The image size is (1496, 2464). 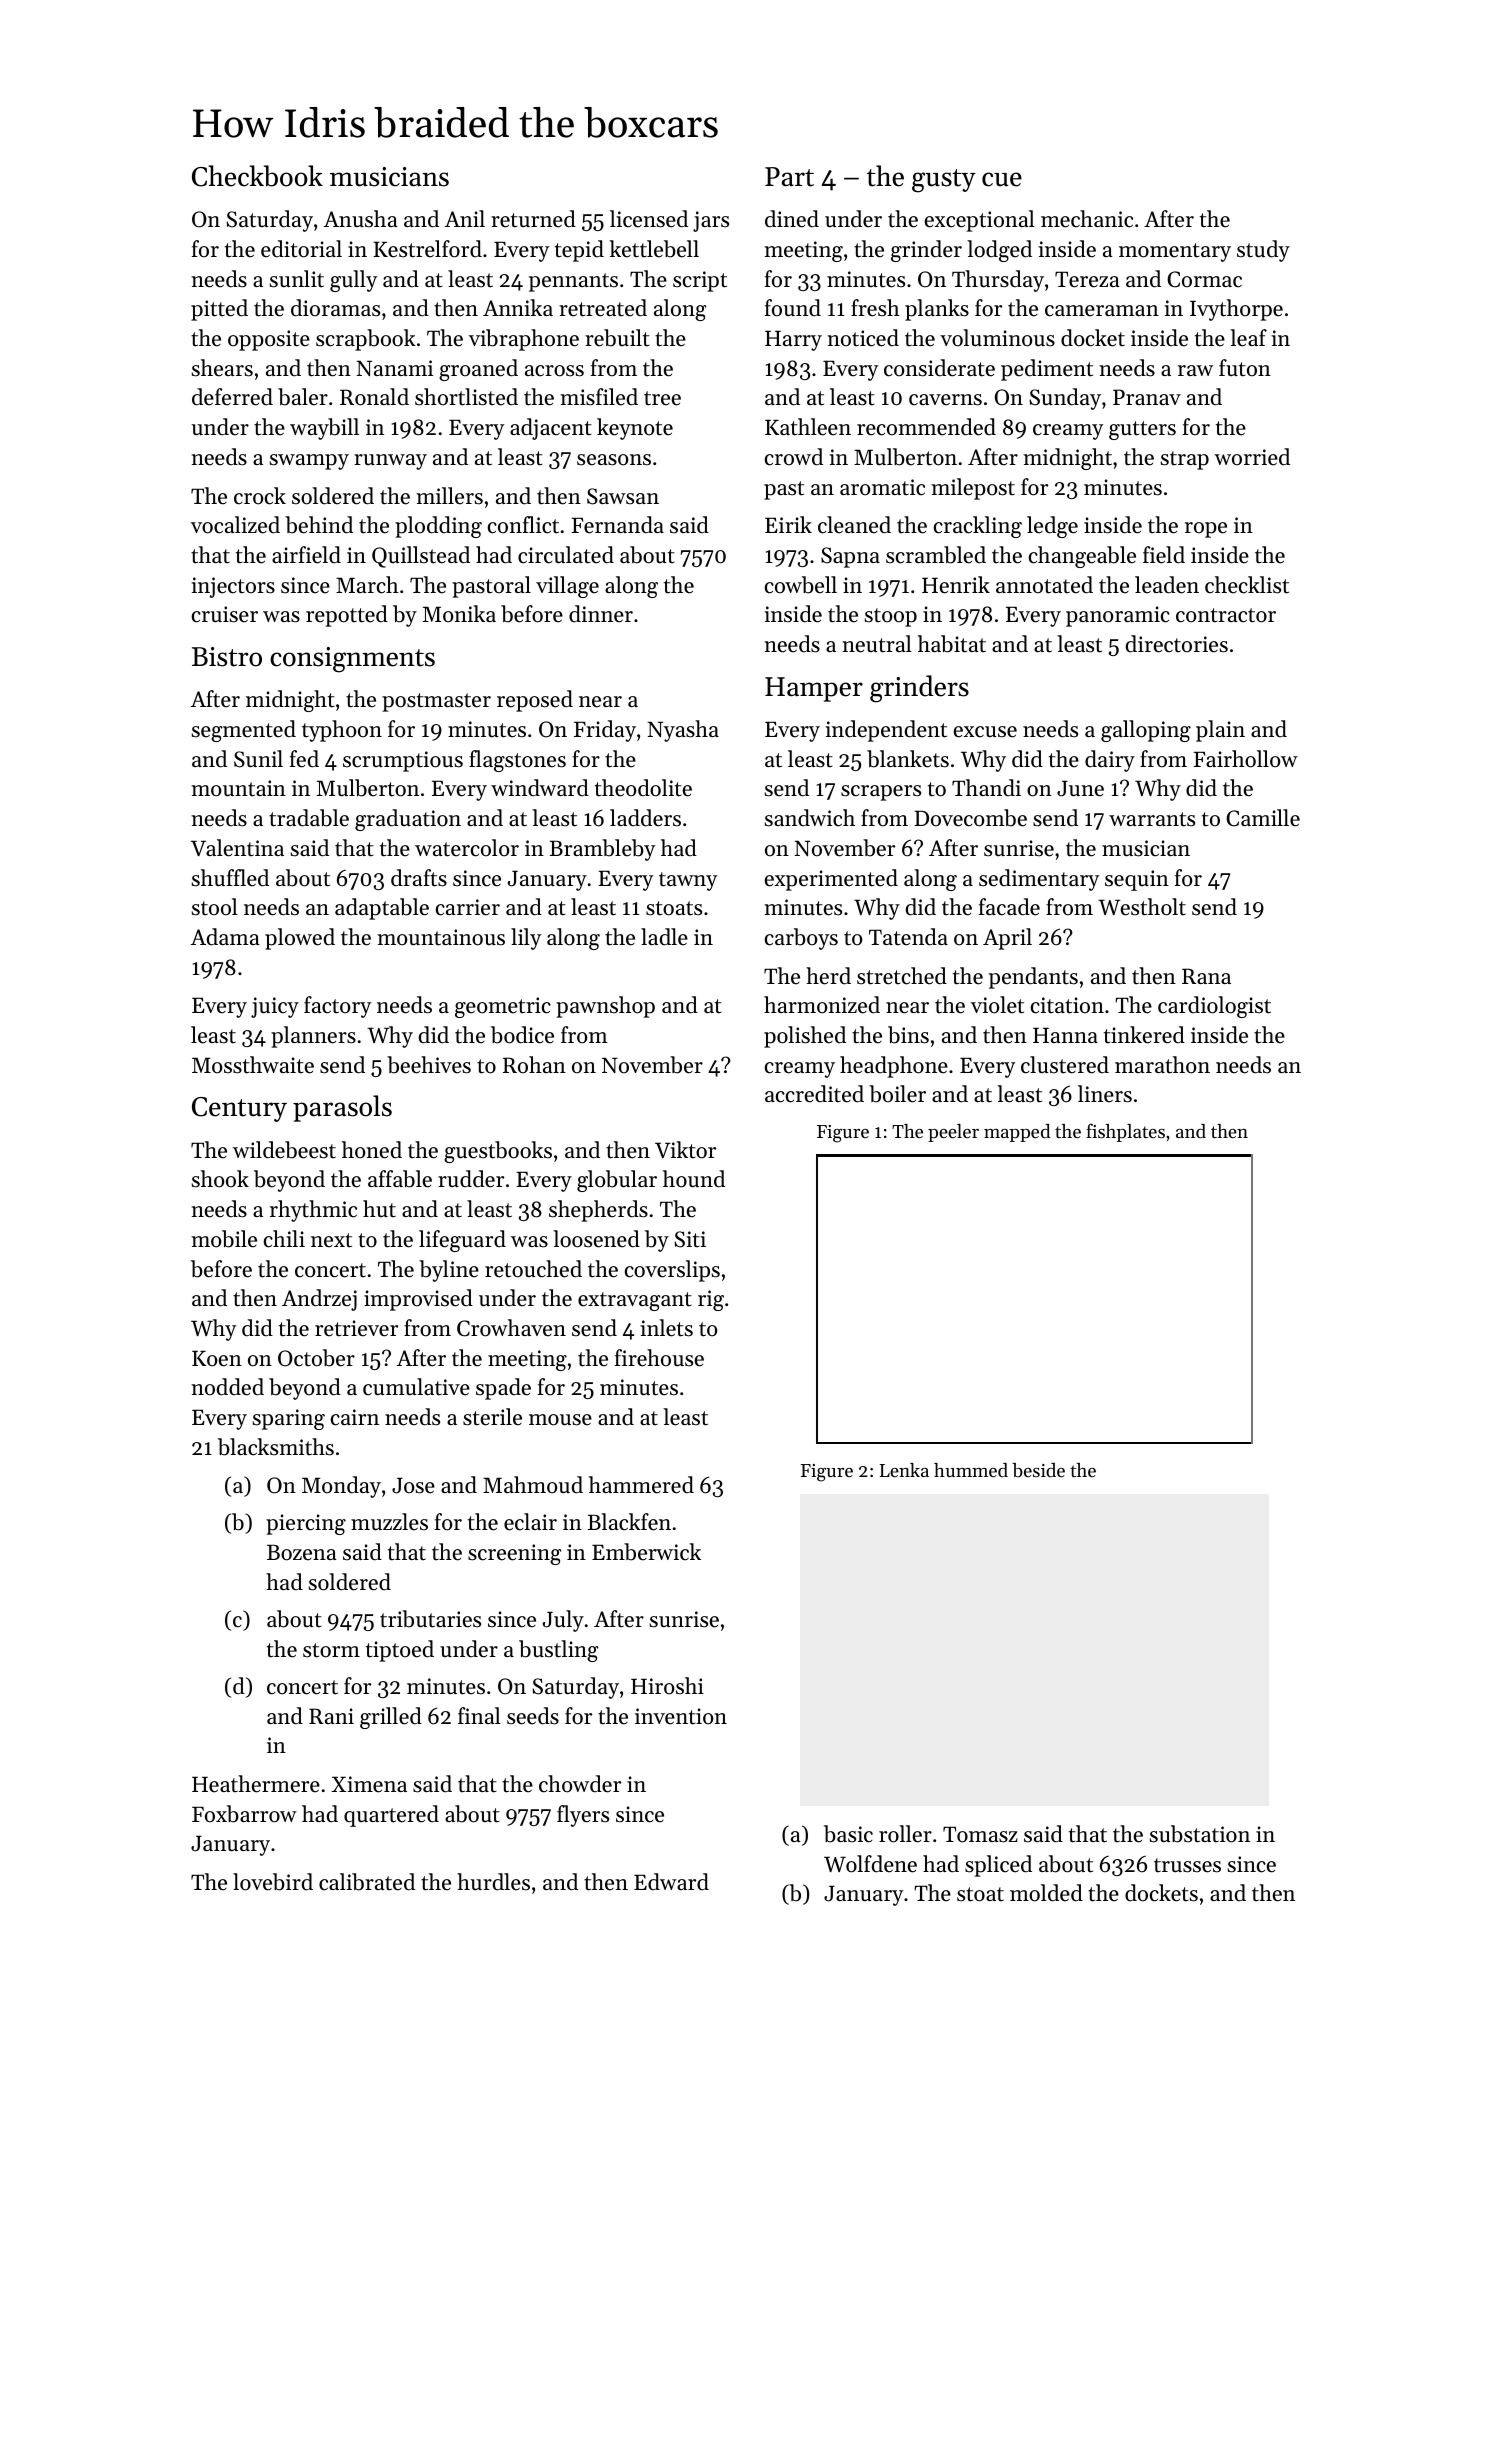 I want to click on loosened, so click(x=596, y=1239).
